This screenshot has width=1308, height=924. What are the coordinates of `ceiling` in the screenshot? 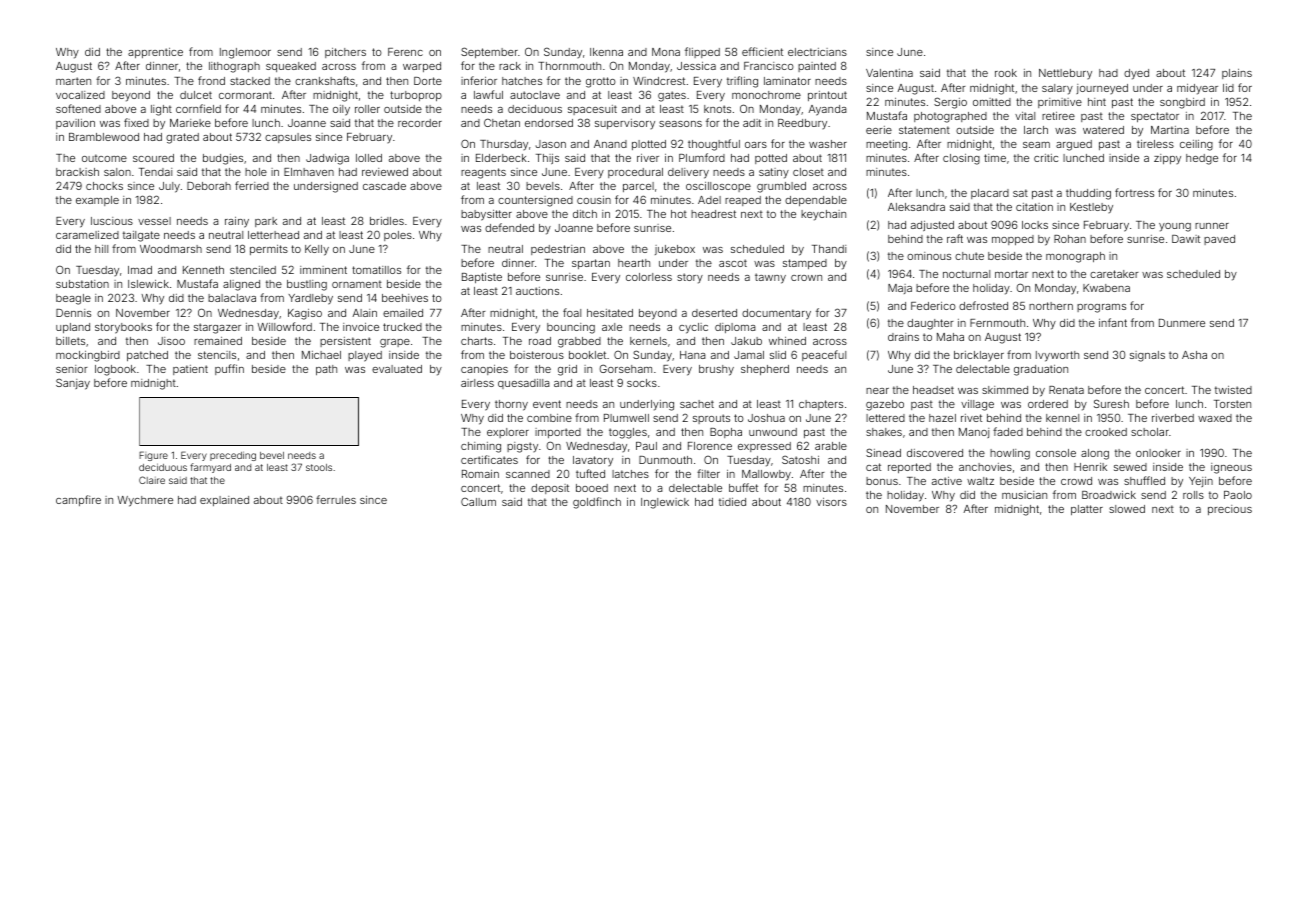 It's located at (1196, 145).
